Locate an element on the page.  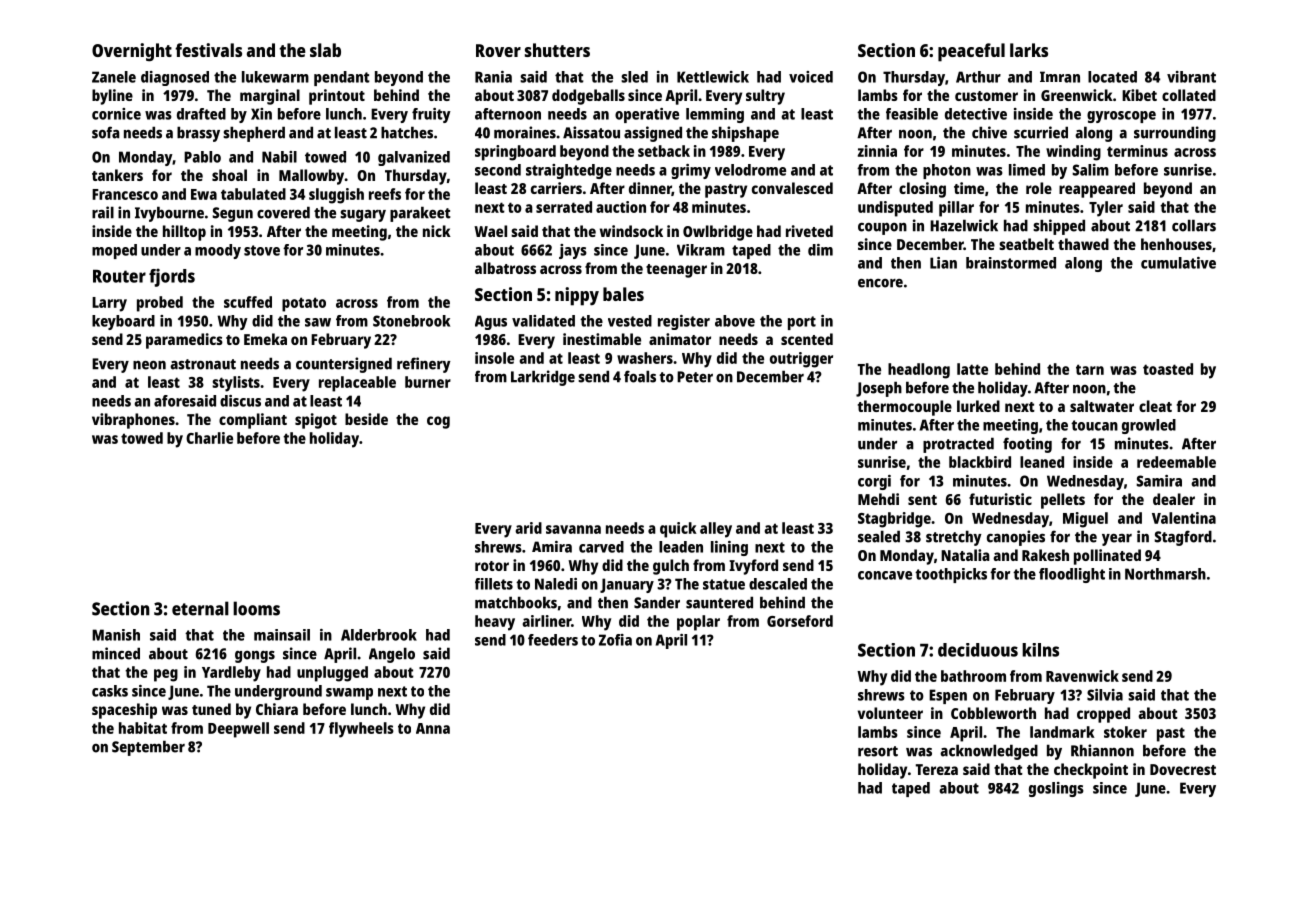
goslings is located at coordinates (1056, 789).
